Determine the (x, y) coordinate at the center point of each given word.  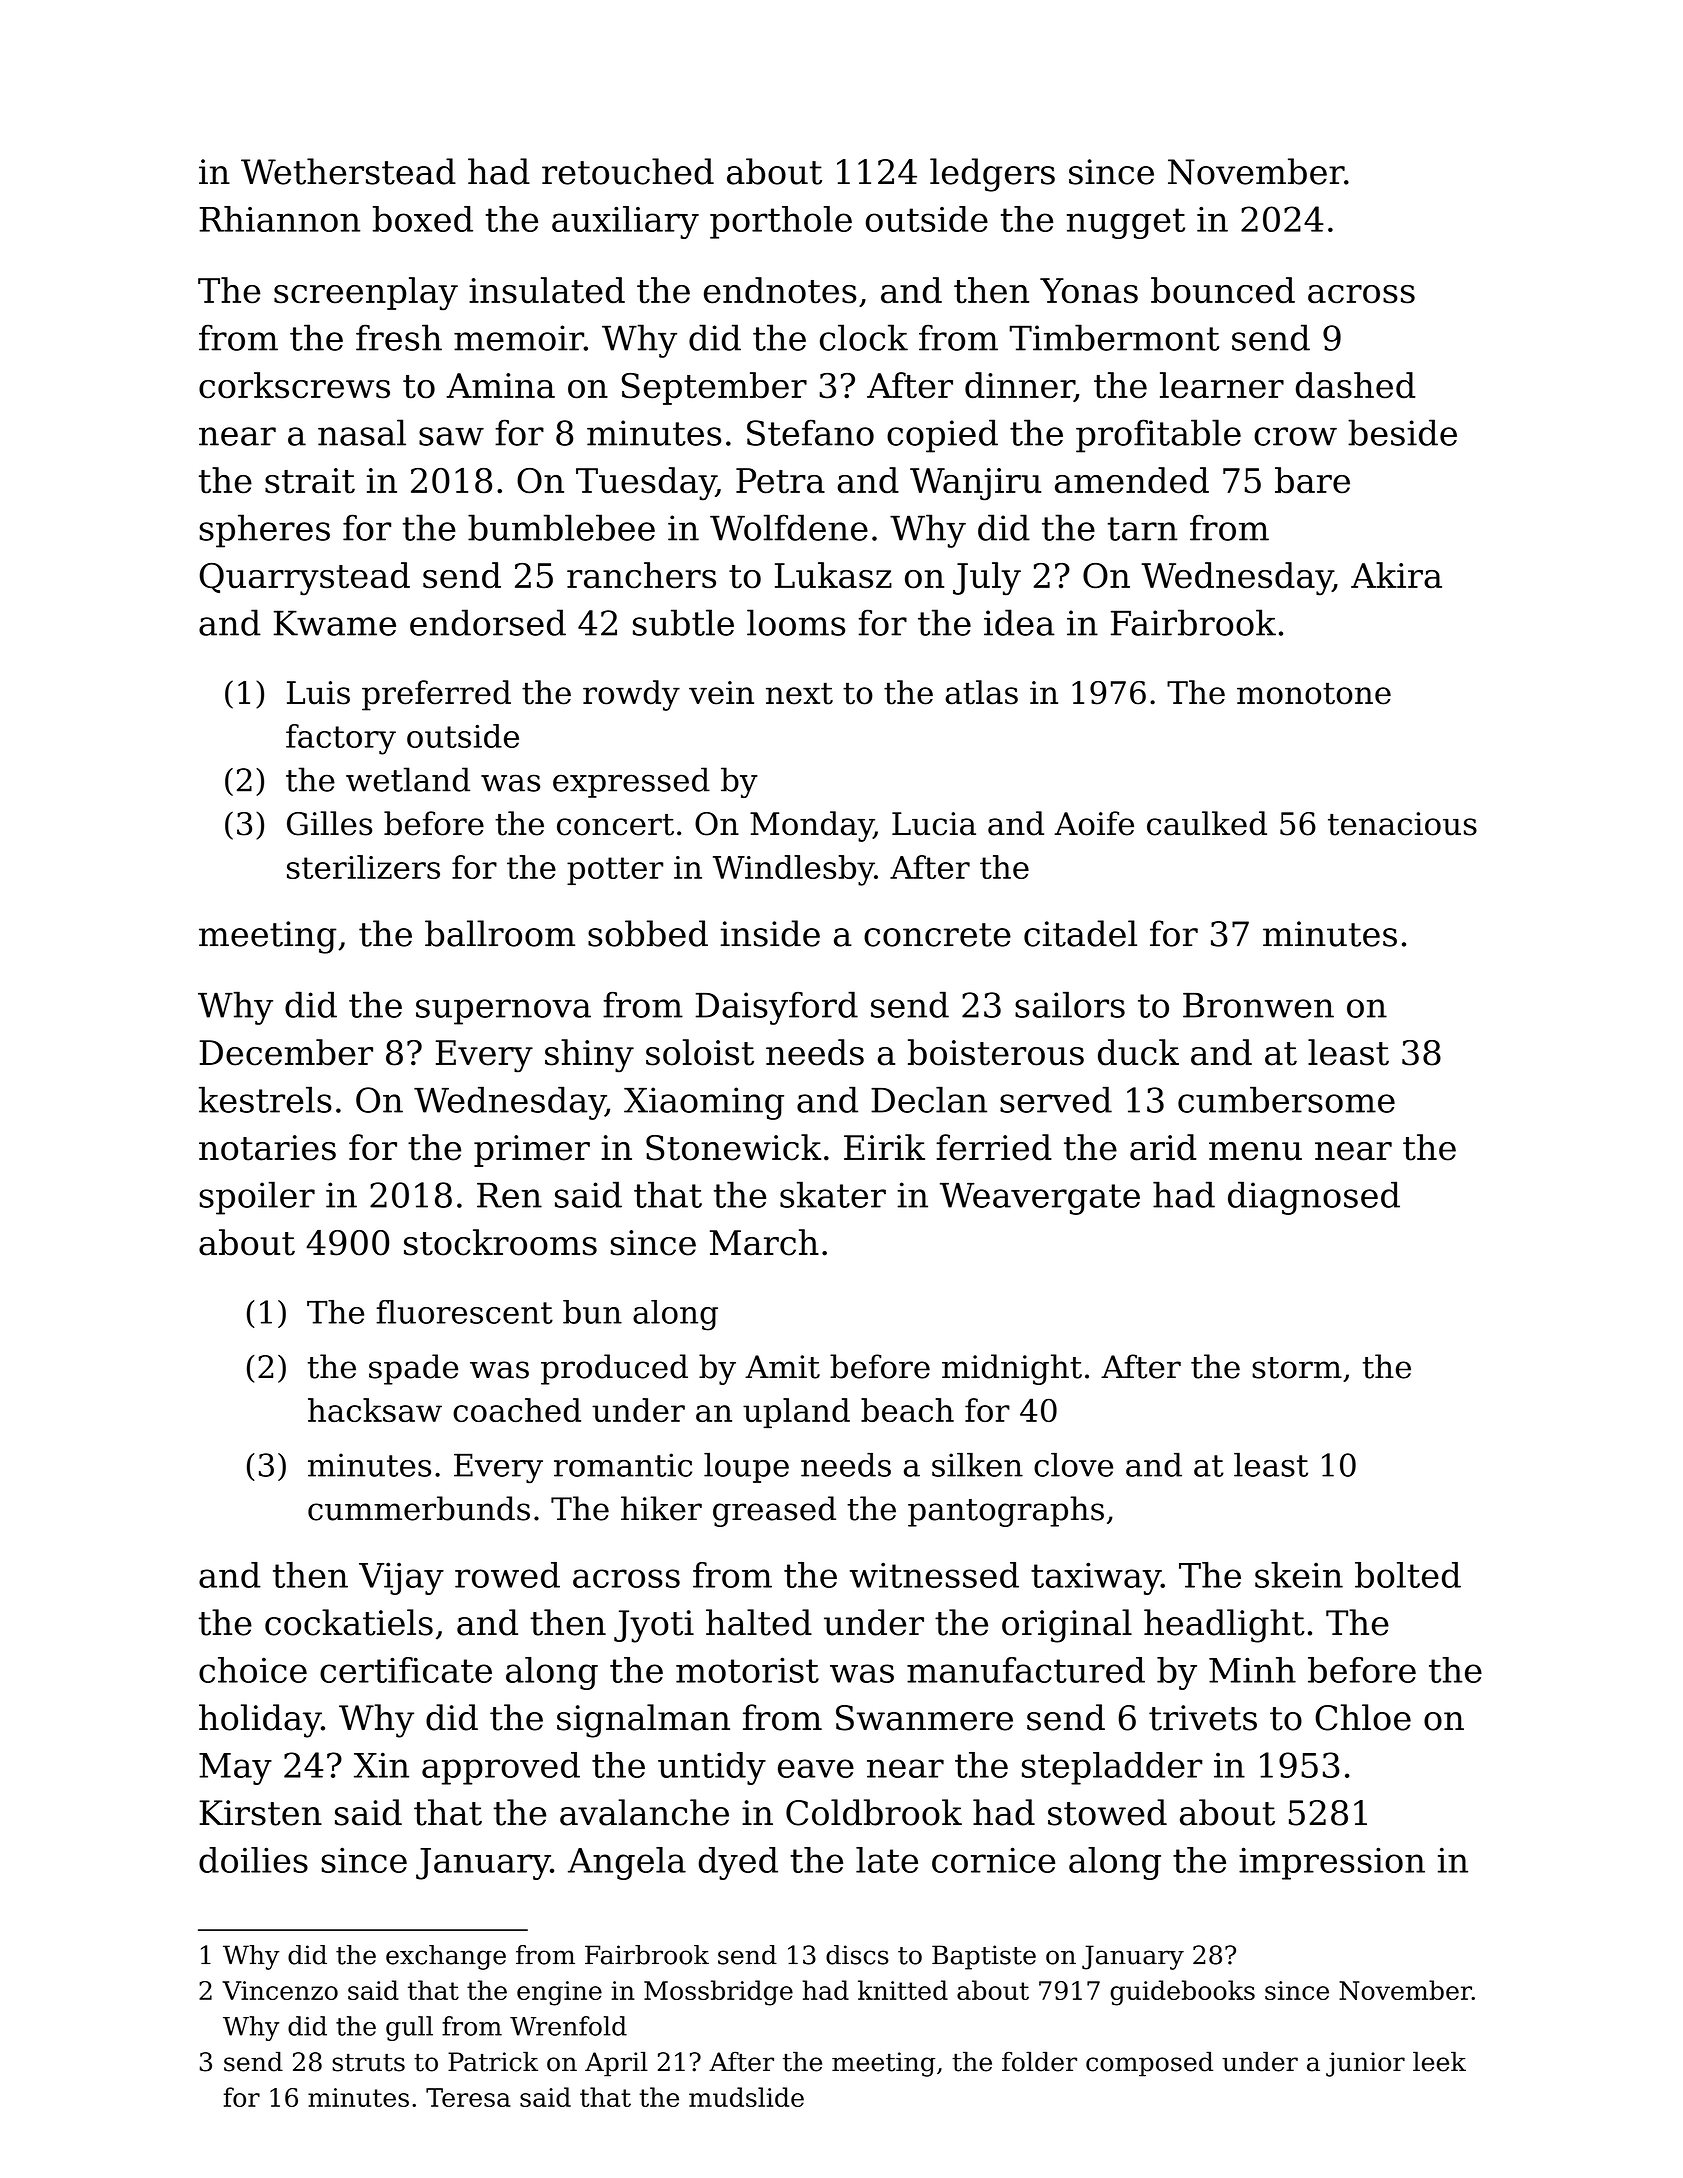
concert (615, 825)
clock (864, 337)
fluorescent (464, 1312)
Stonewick (733, 1147)
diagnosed (1314, 1198)
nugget (1126, 223)
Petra (780, 481)
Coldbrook (874, 1812)
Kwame (335, 623)
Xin (381, 1765)
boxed (422, 219)
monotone (1314, 694)
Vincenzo (280, 1990)
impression (1332, 1863)
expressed (631, 782)
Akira (1396, 575)
